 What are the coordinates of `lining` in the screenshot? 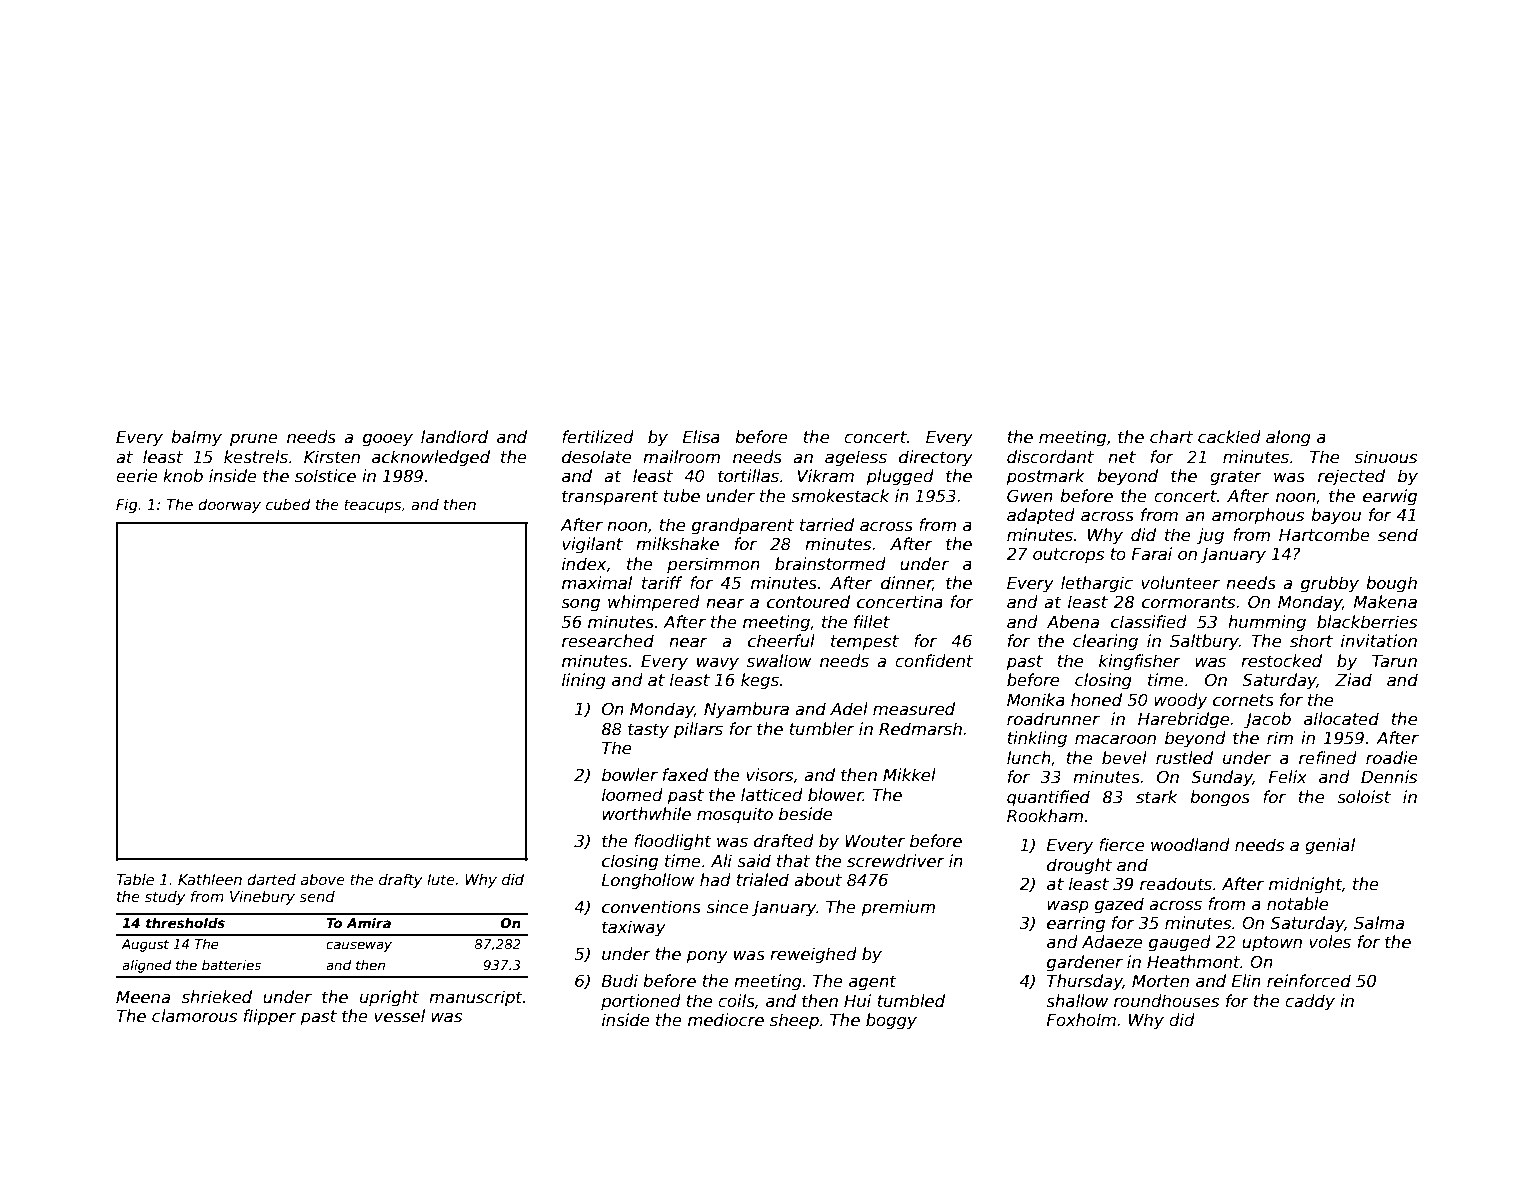 It's located at (584, 681).
